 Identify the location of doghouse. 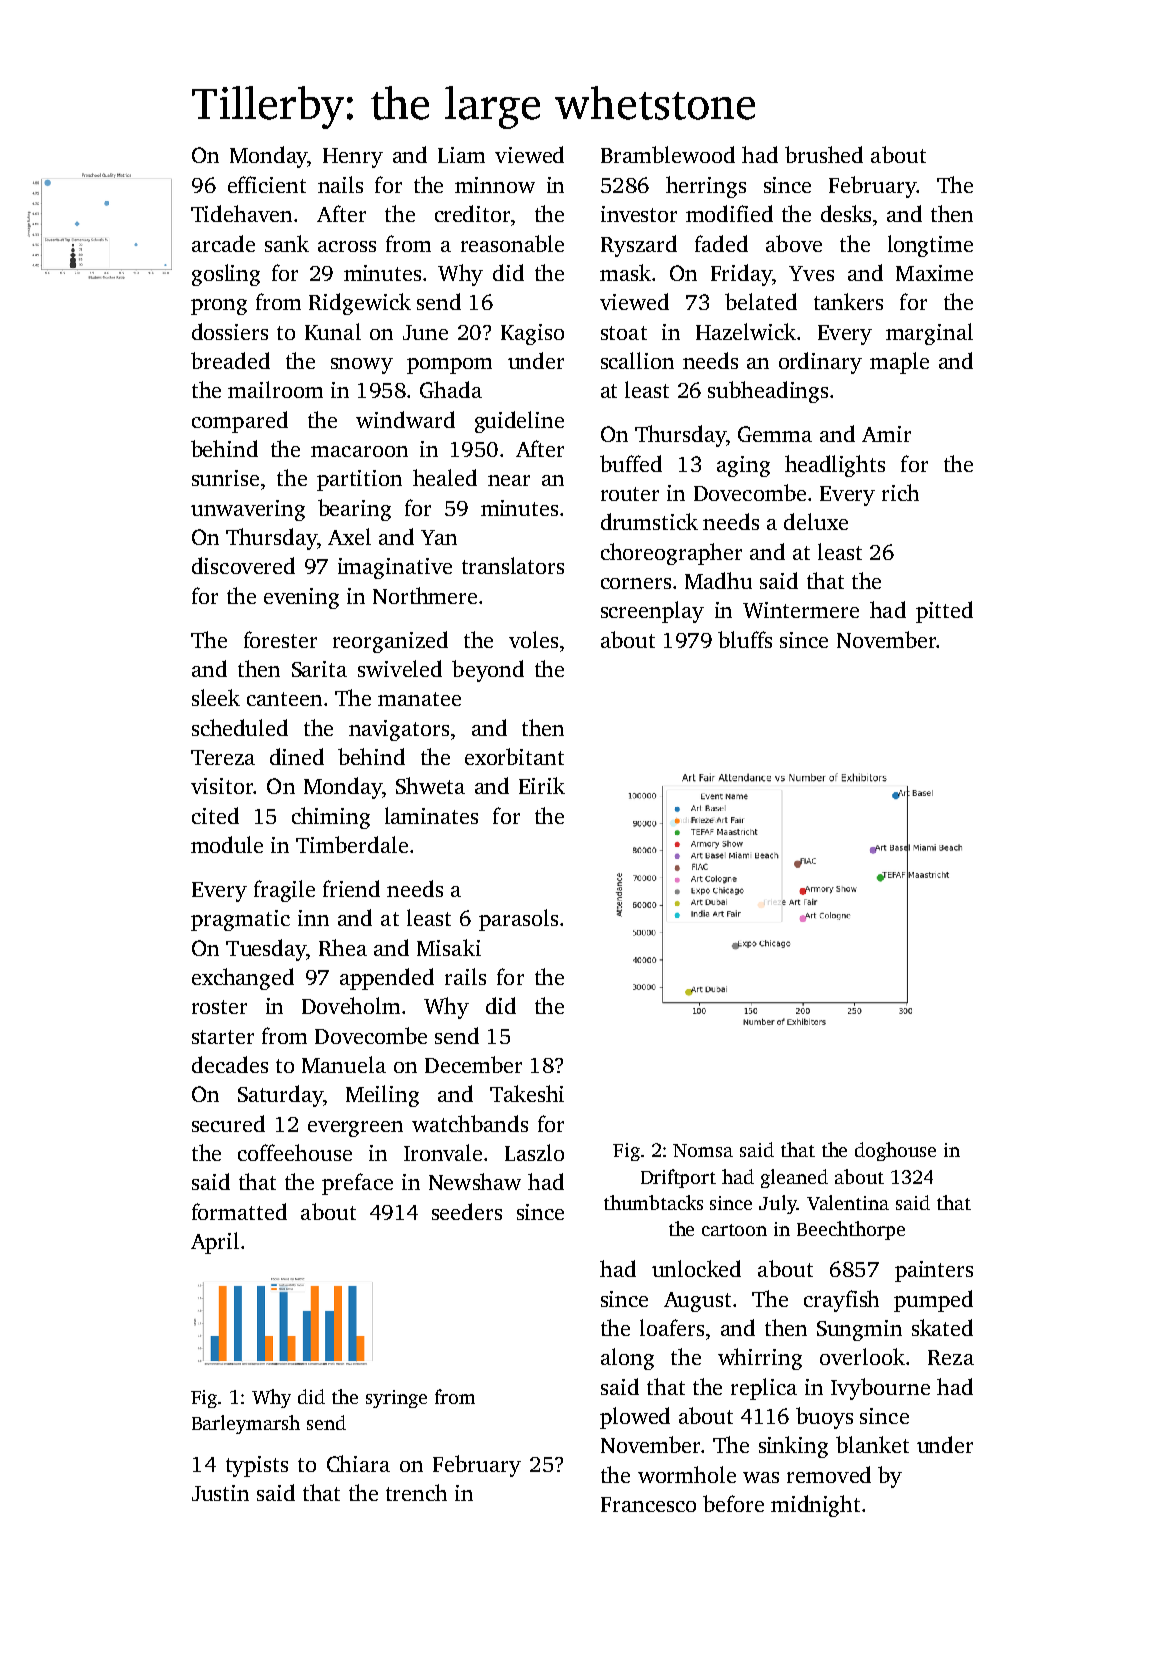
(895, 1151).
